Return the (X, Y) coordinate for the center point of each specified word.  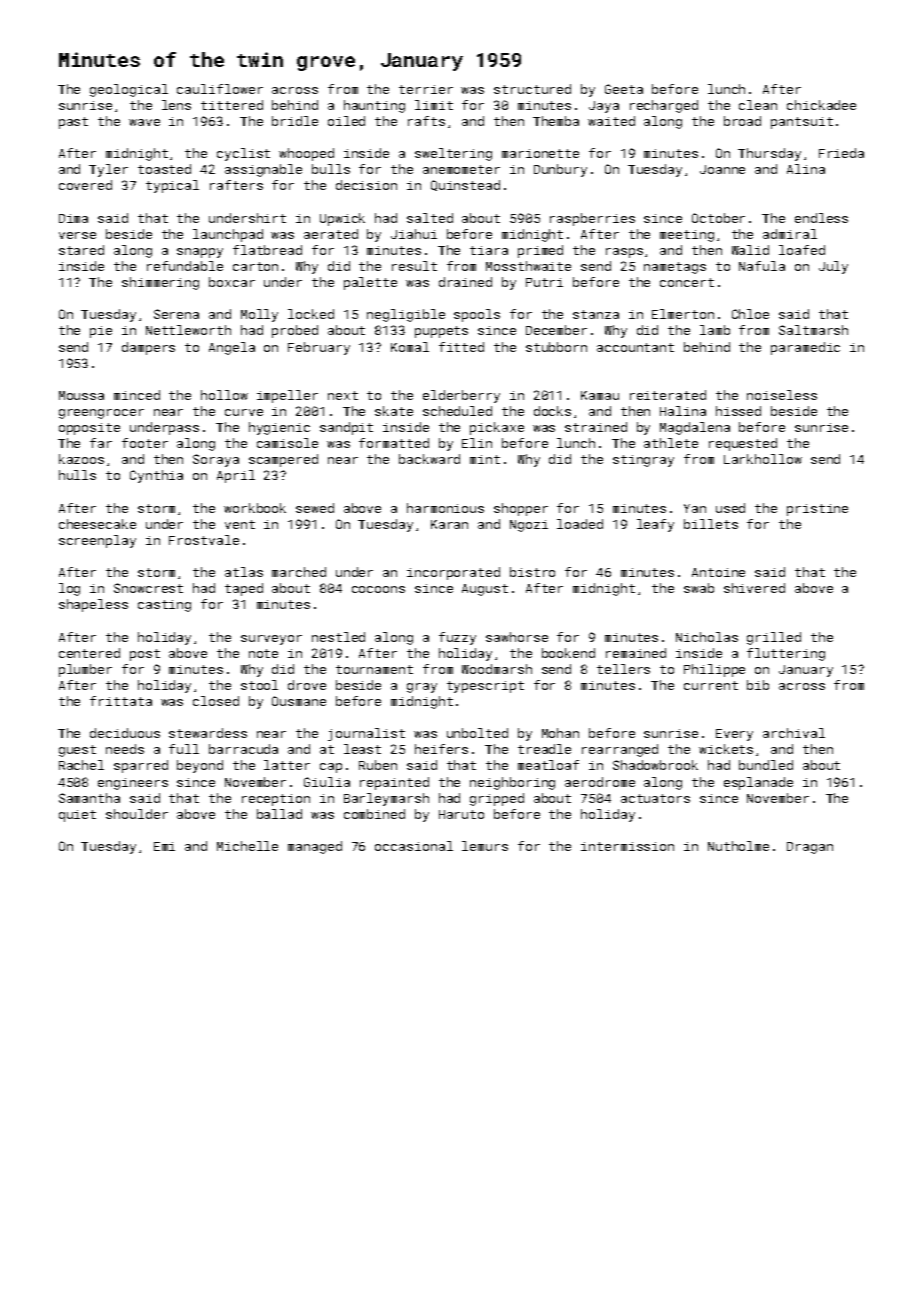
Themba (556, 121)
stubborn (556, 347)
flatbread (267, 250)
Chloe (750, 314)
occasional (414, 846)
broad (742, 121)
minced (137, 395)
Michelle (247, 846)
